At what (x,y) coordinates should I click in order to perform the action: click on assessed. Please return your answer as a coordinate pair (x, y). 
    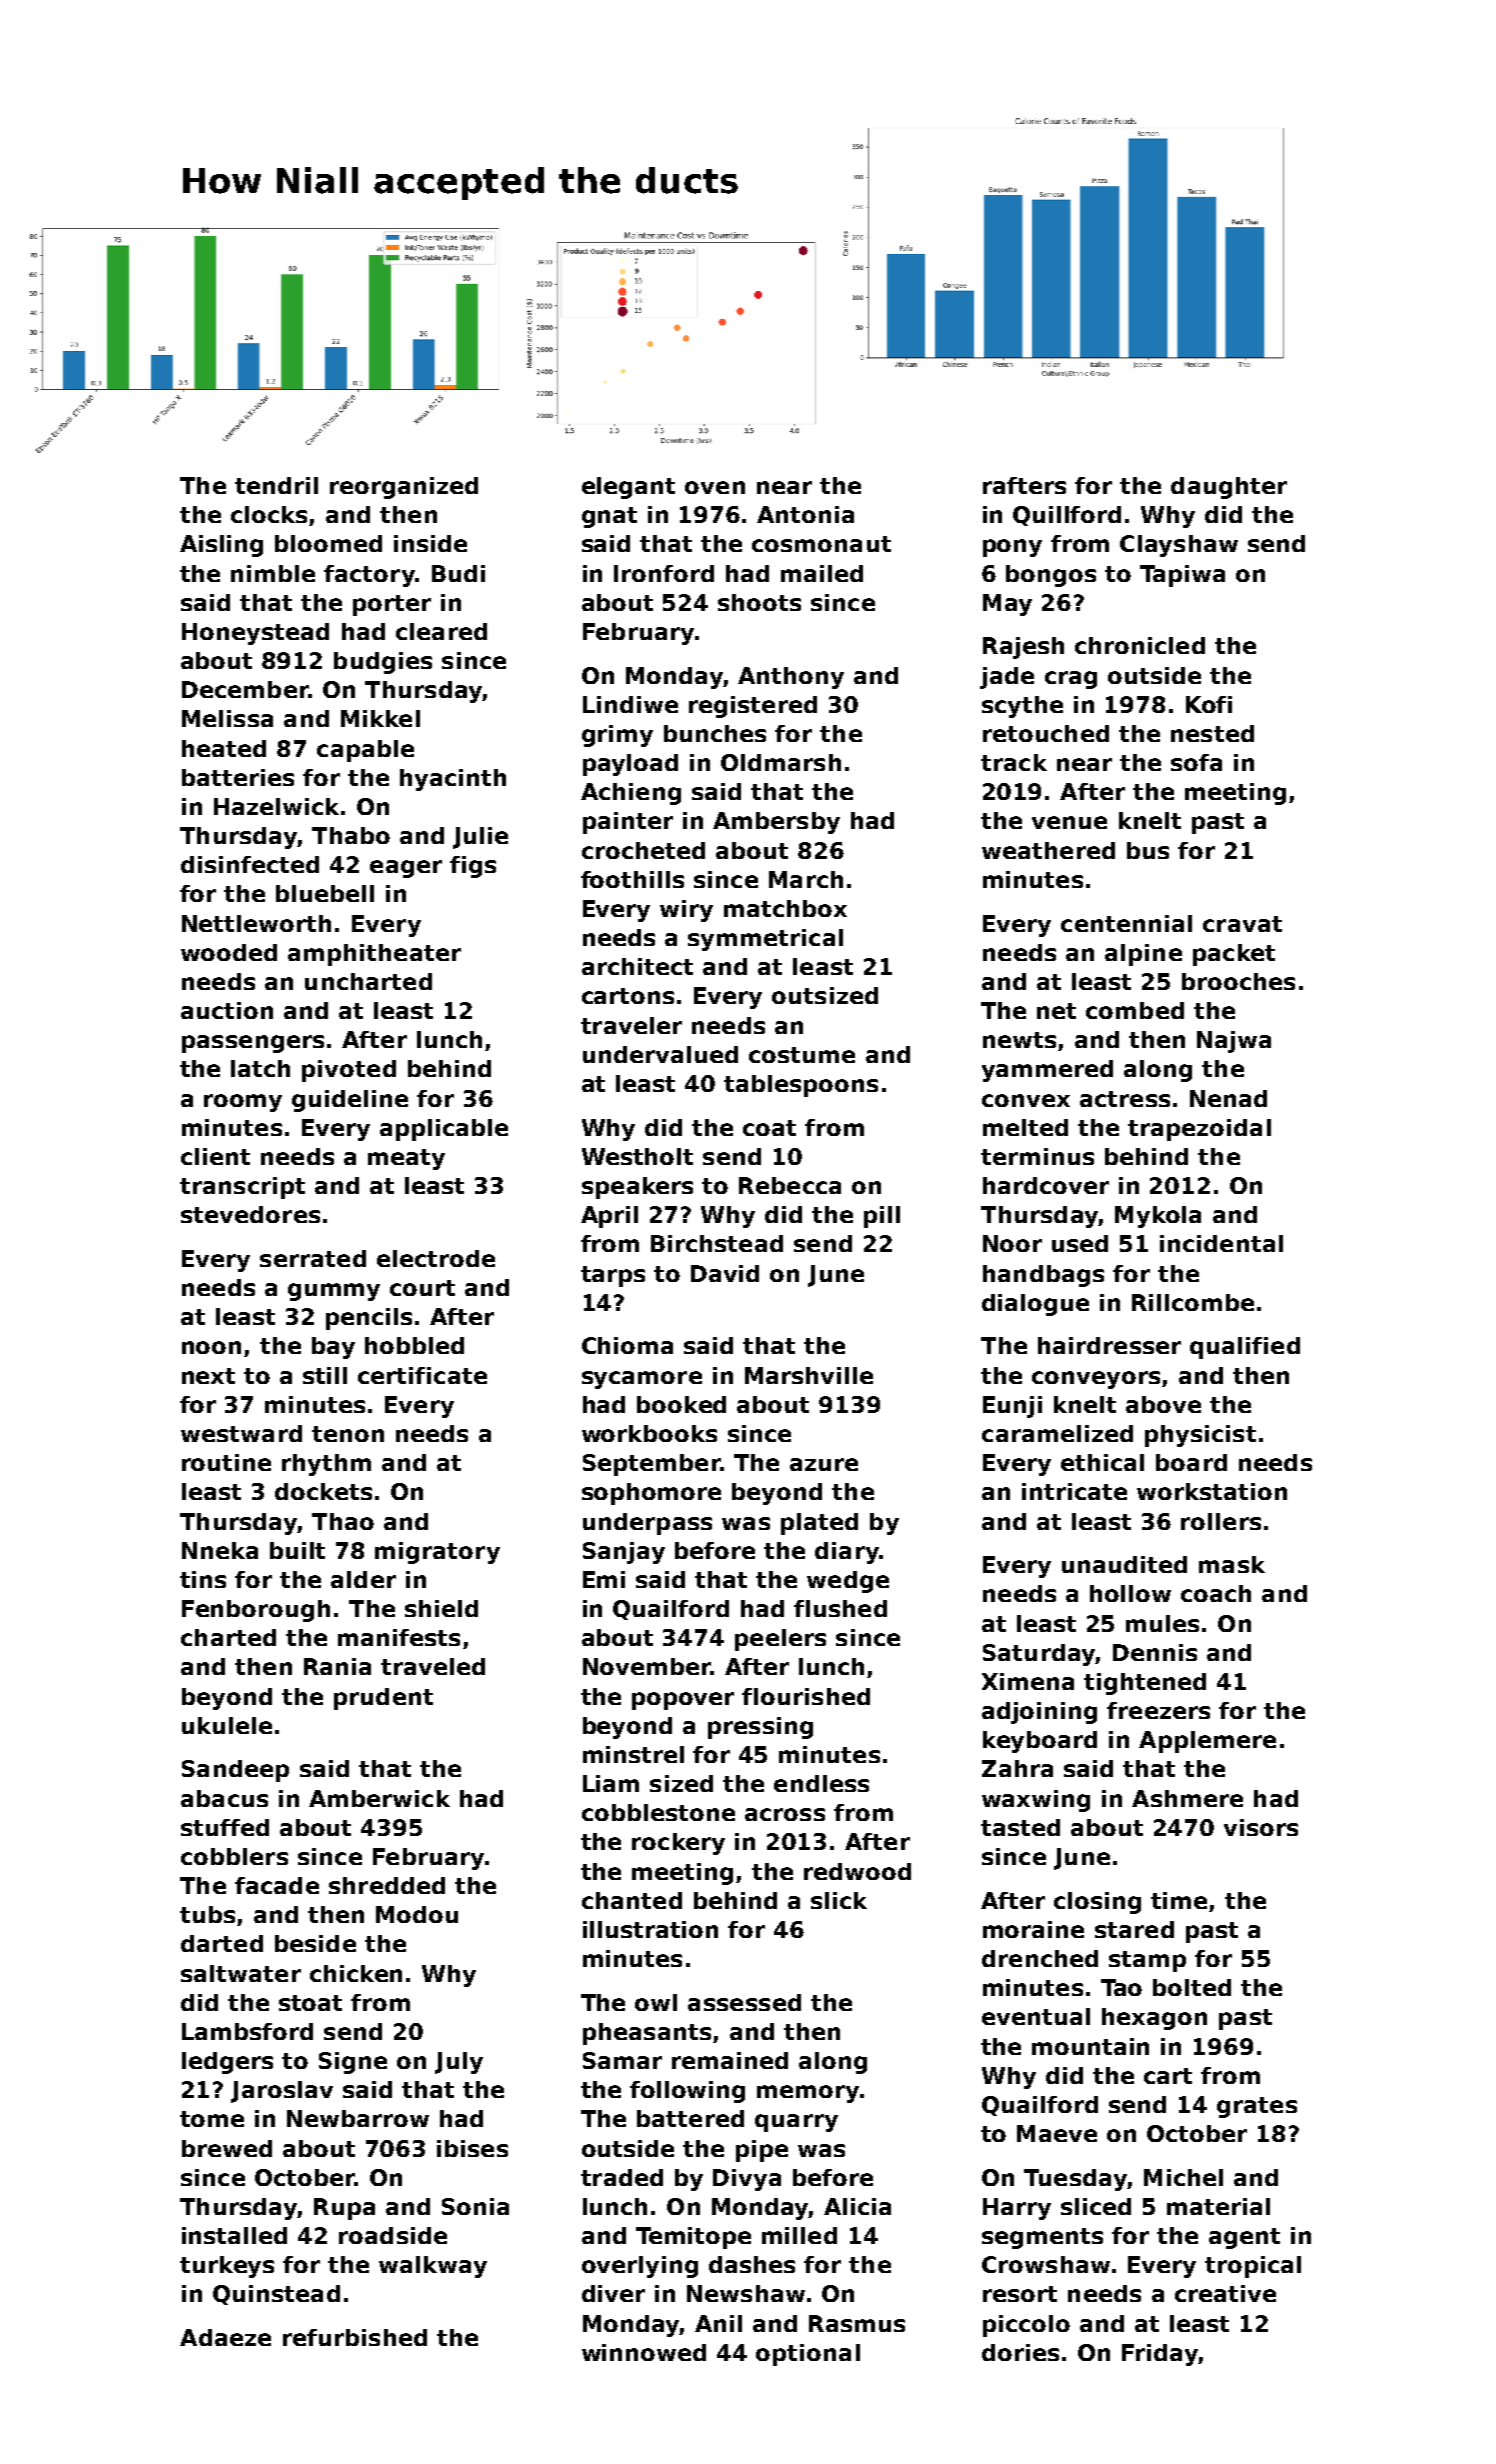
    Looking at the image, I should click on (744, 2002).
